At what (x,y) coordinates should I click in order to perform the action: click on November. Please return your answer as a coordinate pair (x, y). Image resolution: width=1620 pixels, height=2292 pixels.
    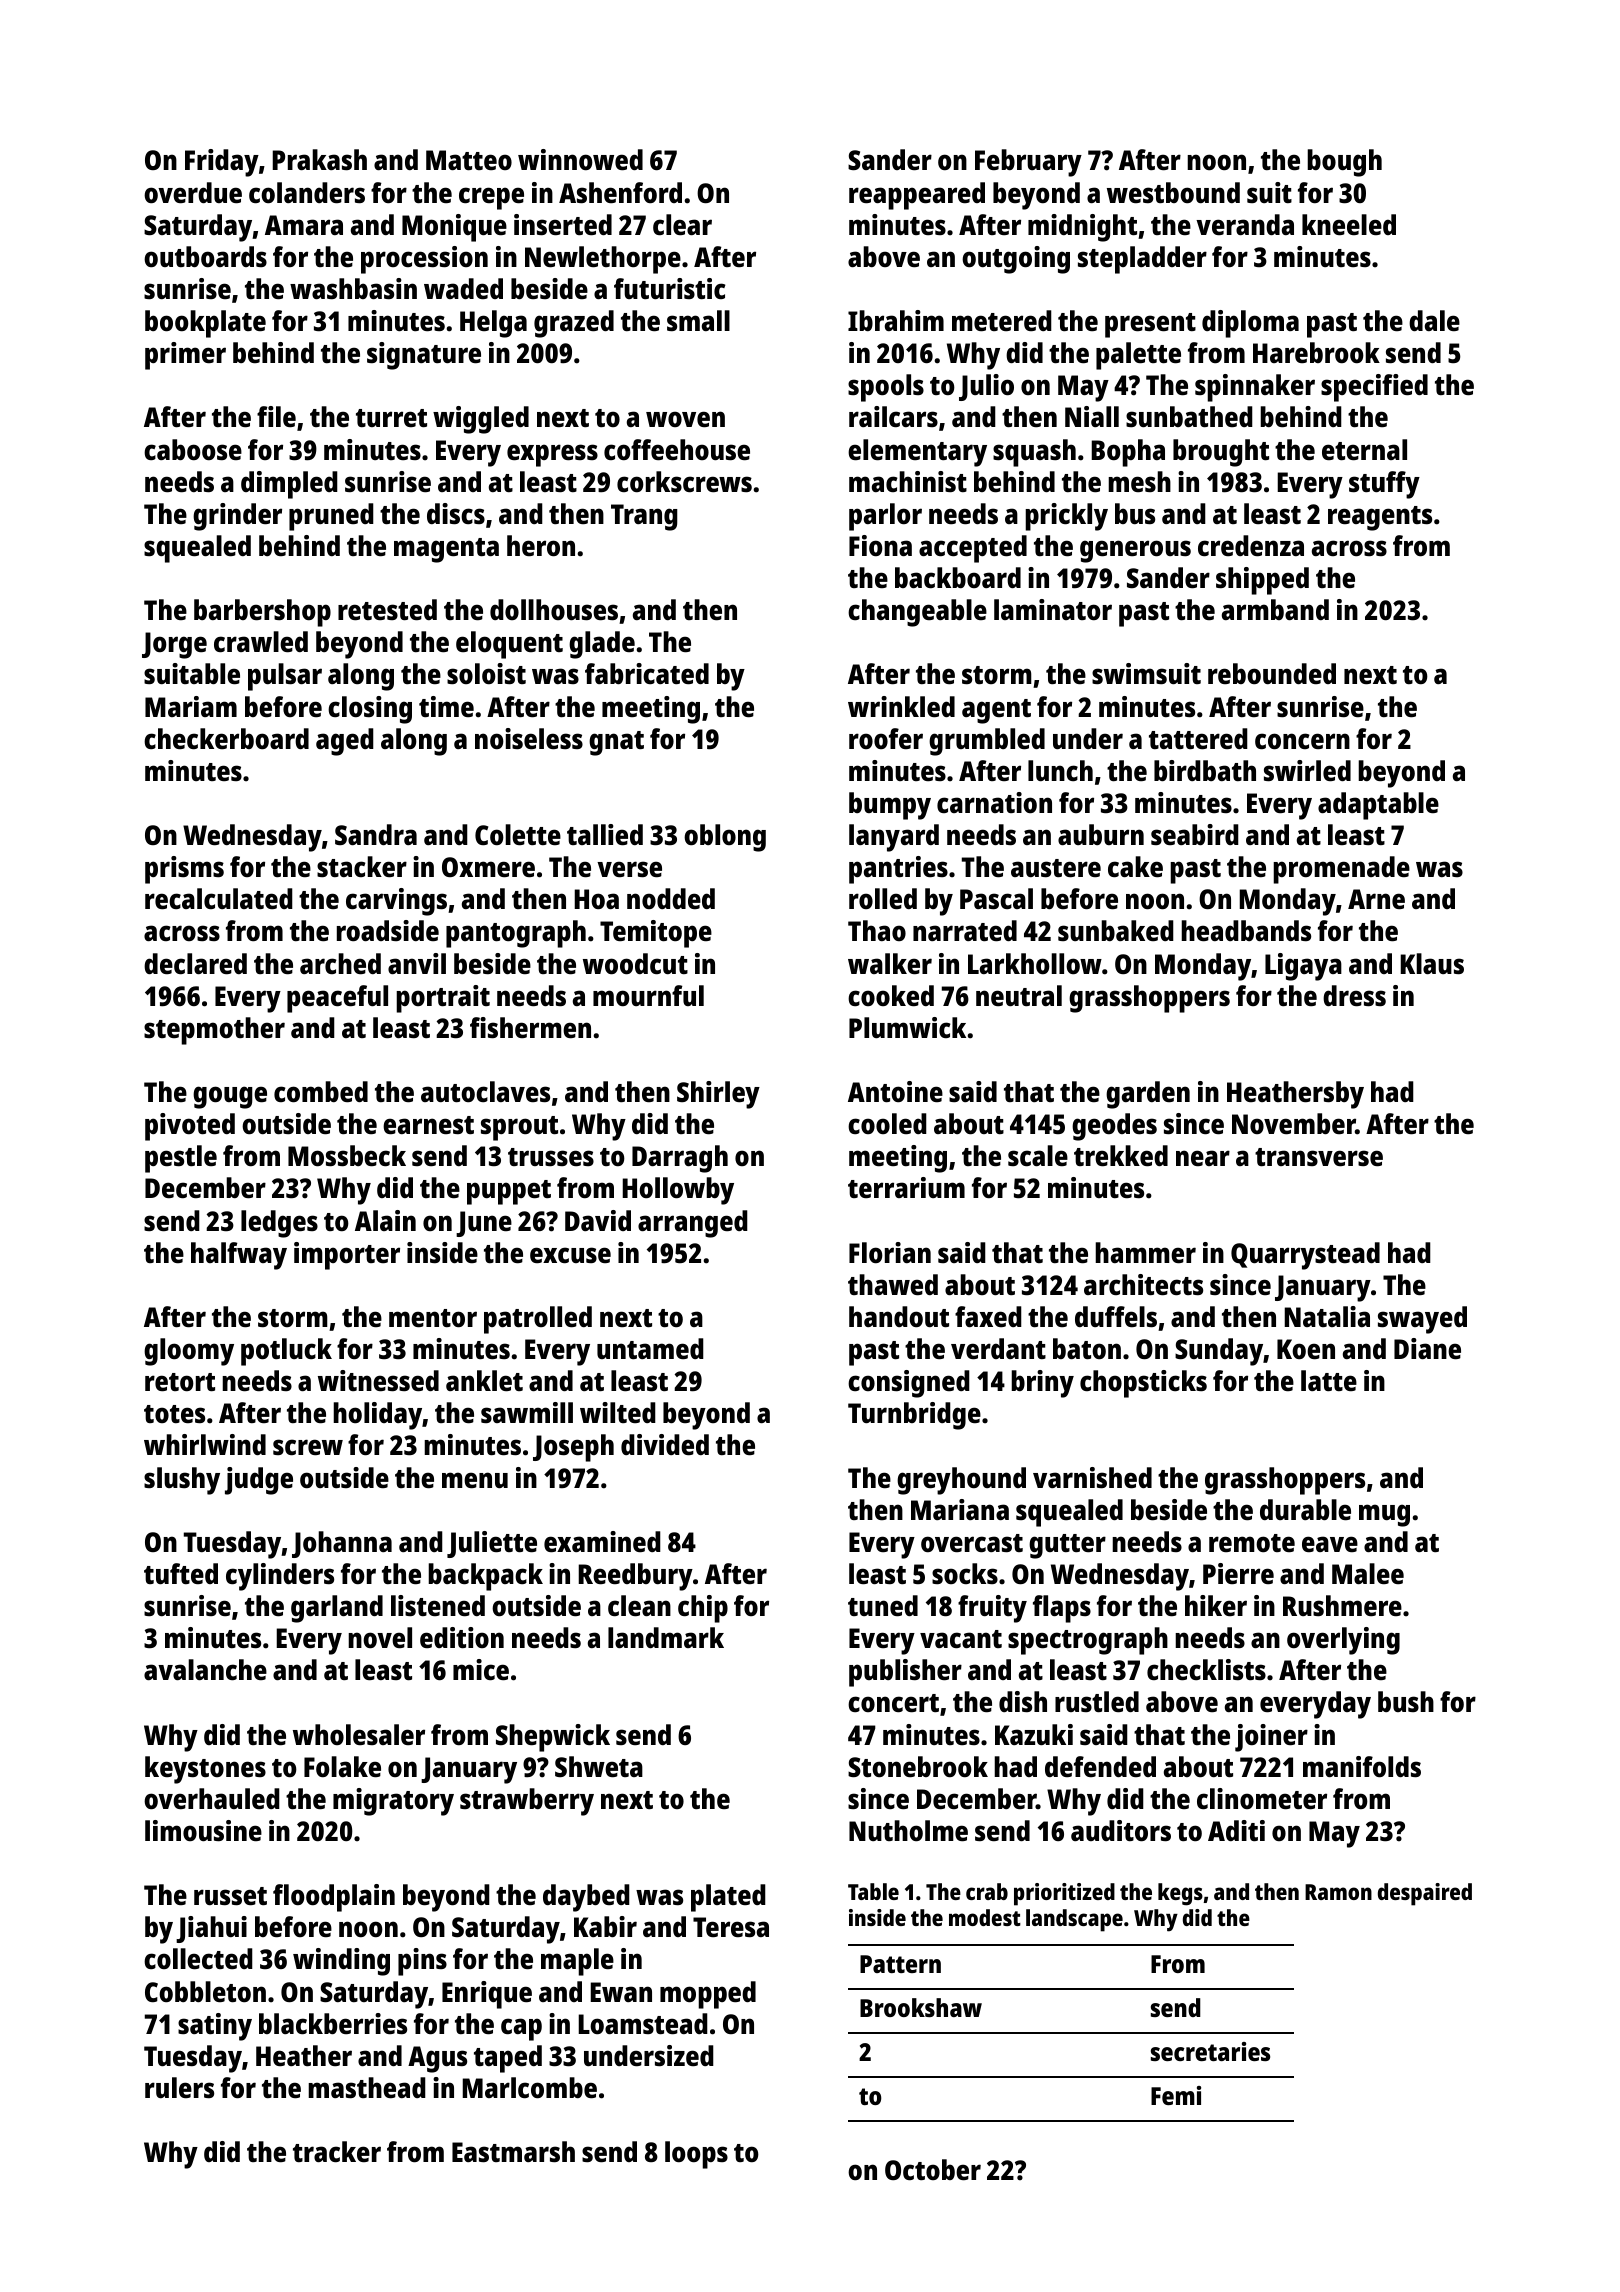
    Looking at the image, I should click on (1294, 1124).
